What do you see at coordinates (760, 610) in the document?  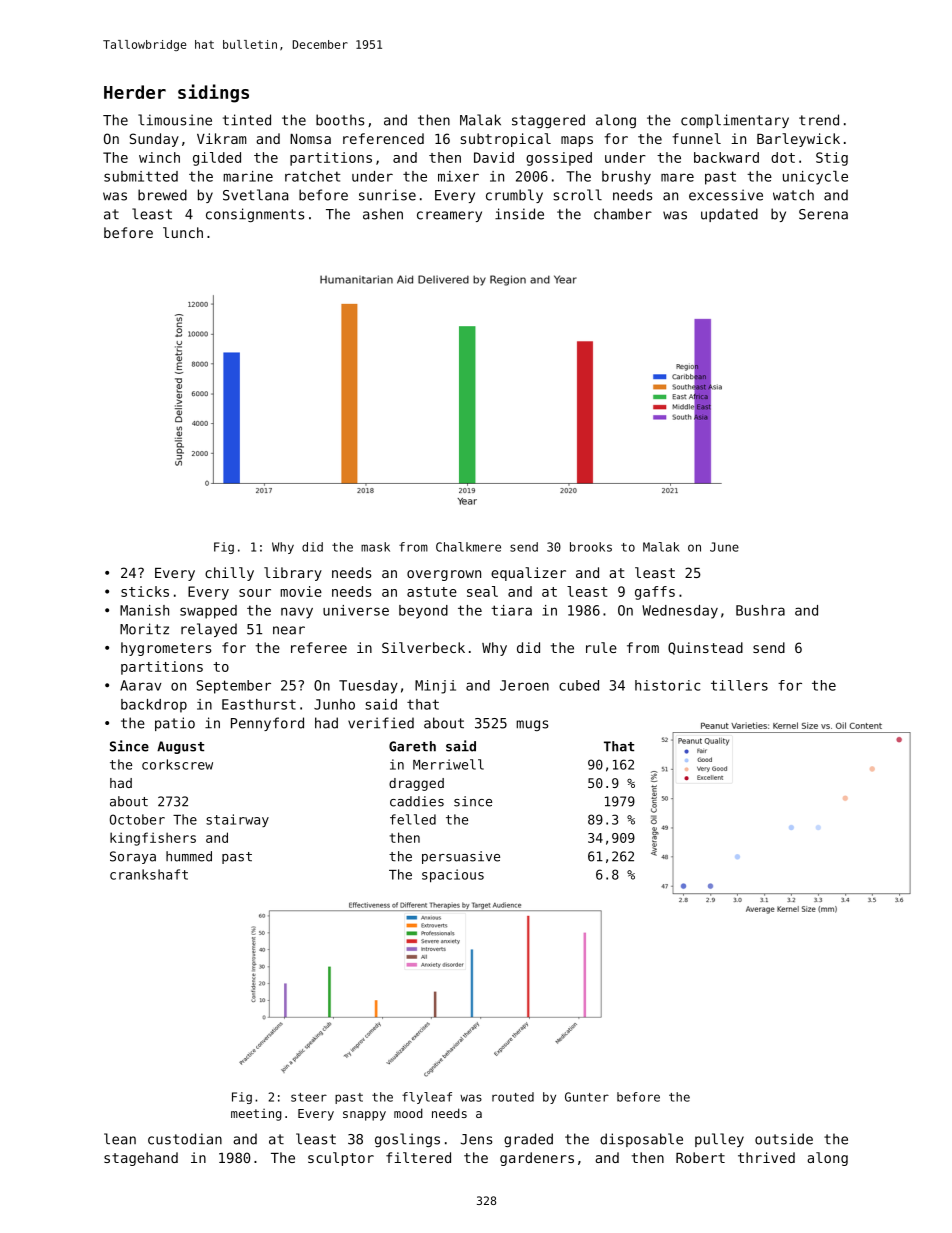 I see `Bushra` at bounding box center [760, 610].
